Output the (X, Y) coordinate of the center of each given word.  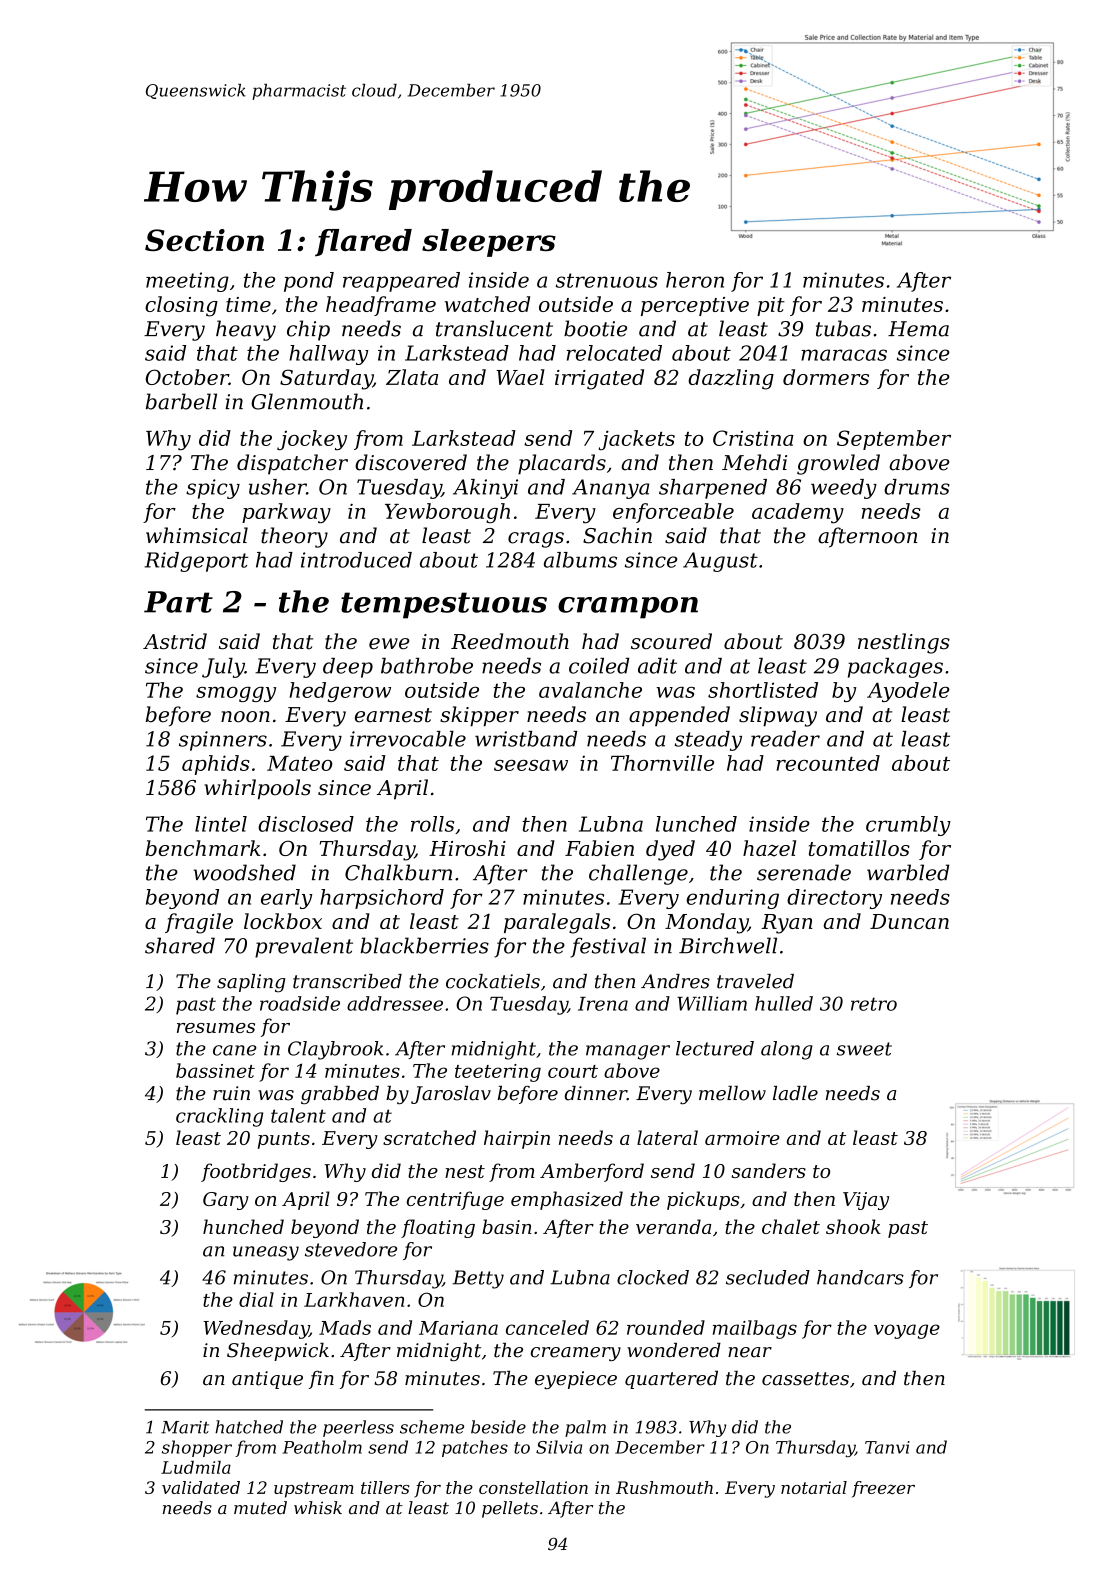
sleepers (489, 243)
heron (695, 280)
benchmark (203, 848)
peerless (358, 1428)
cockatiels (493, 981)
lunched (696, 824)
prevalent (304, 947)
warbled (908, 872)
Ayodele (908, 692)
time (248, 304)
